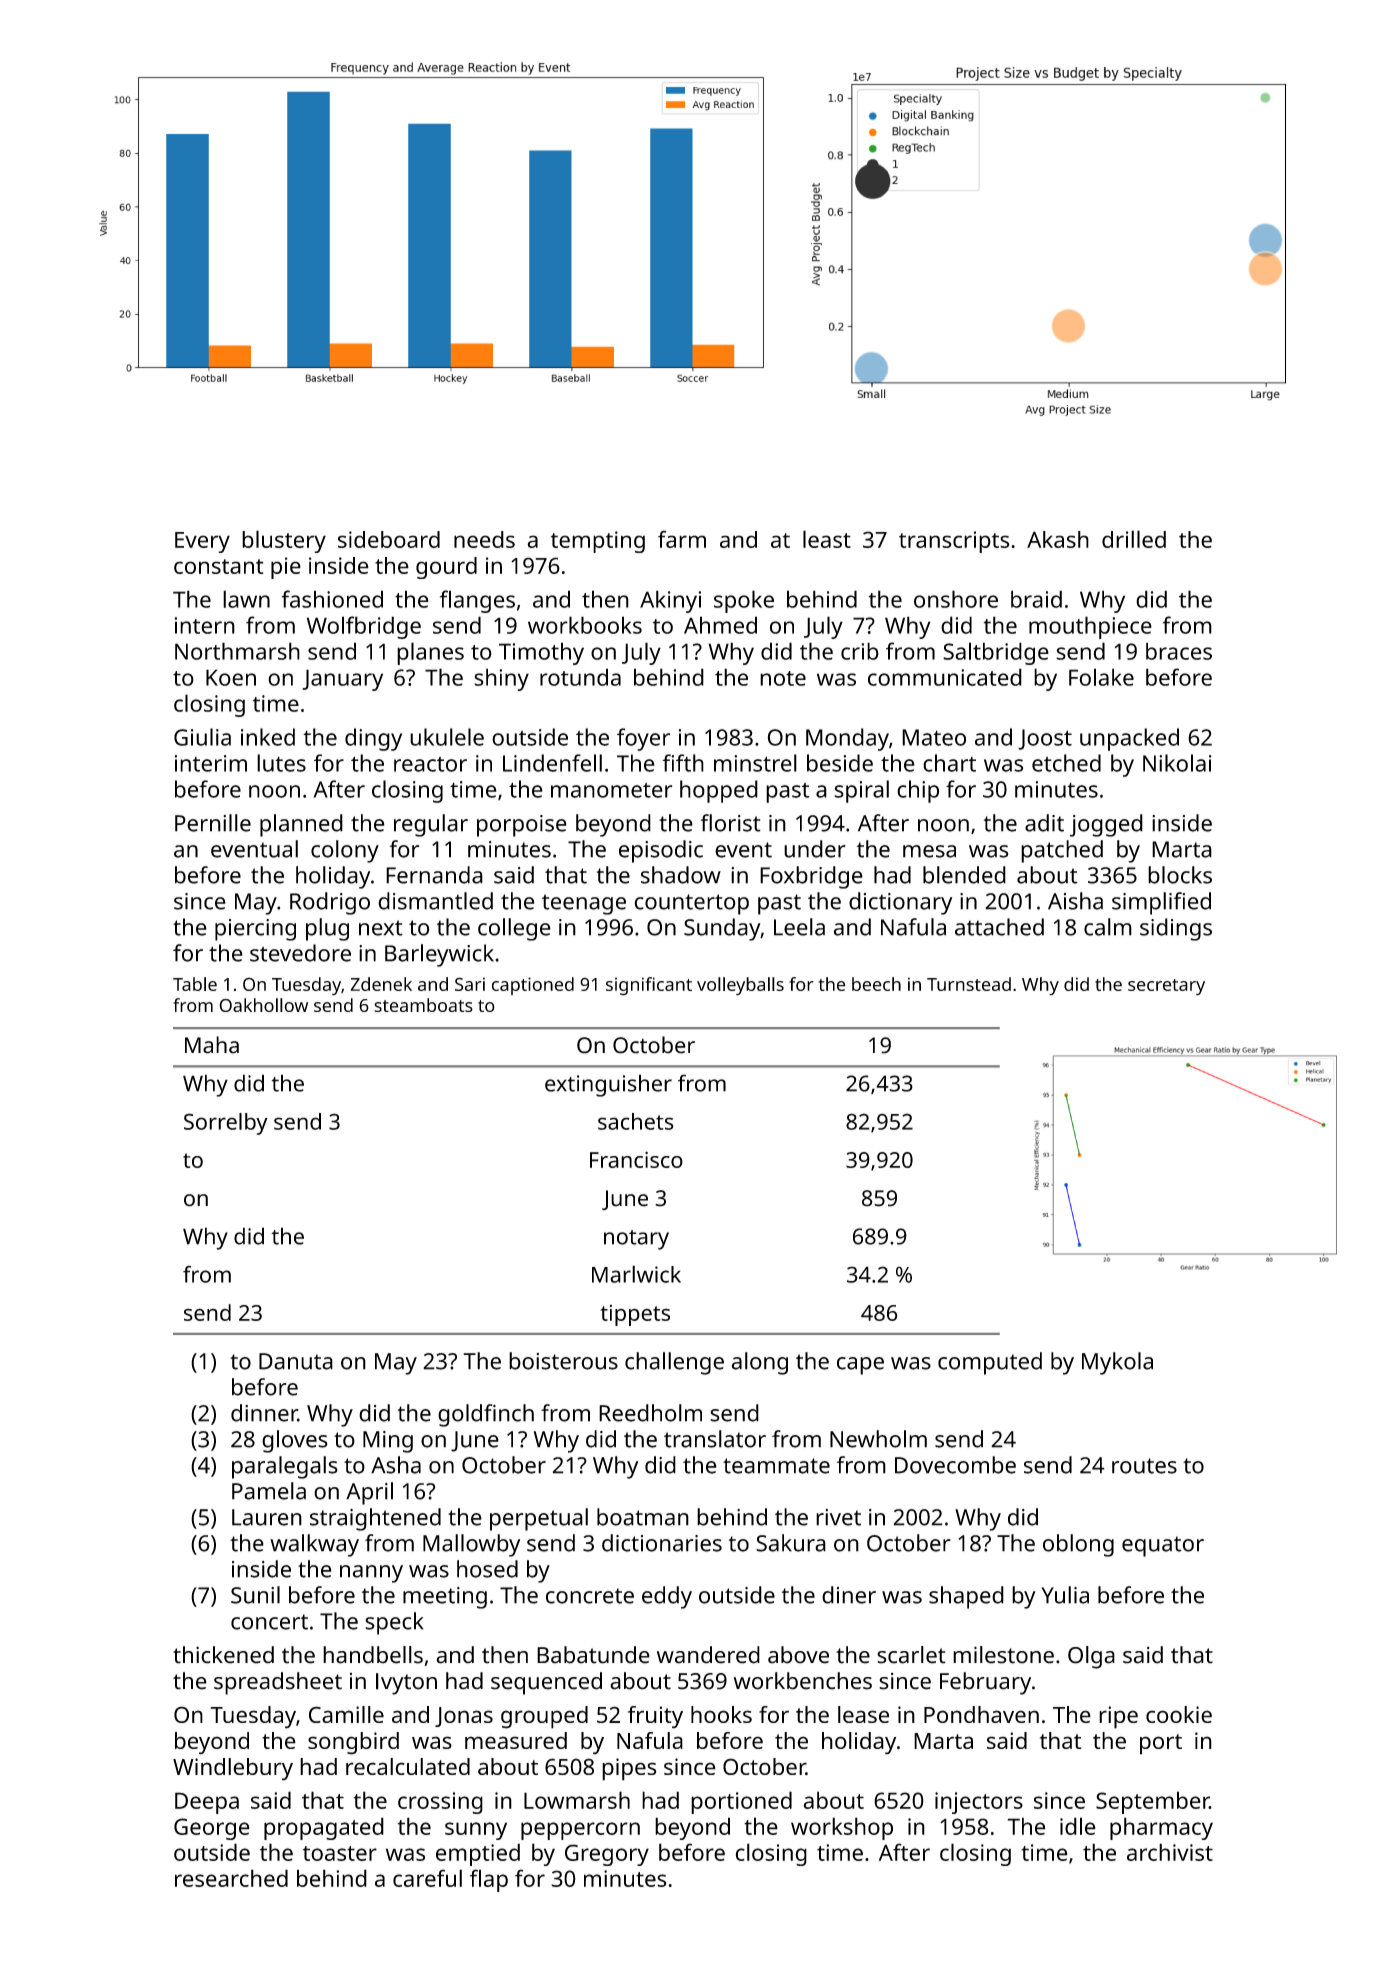  What do you see at coordinates (1117, 1363) in the image?
I see `Mykola` at bounding box center [1117, 1363].
